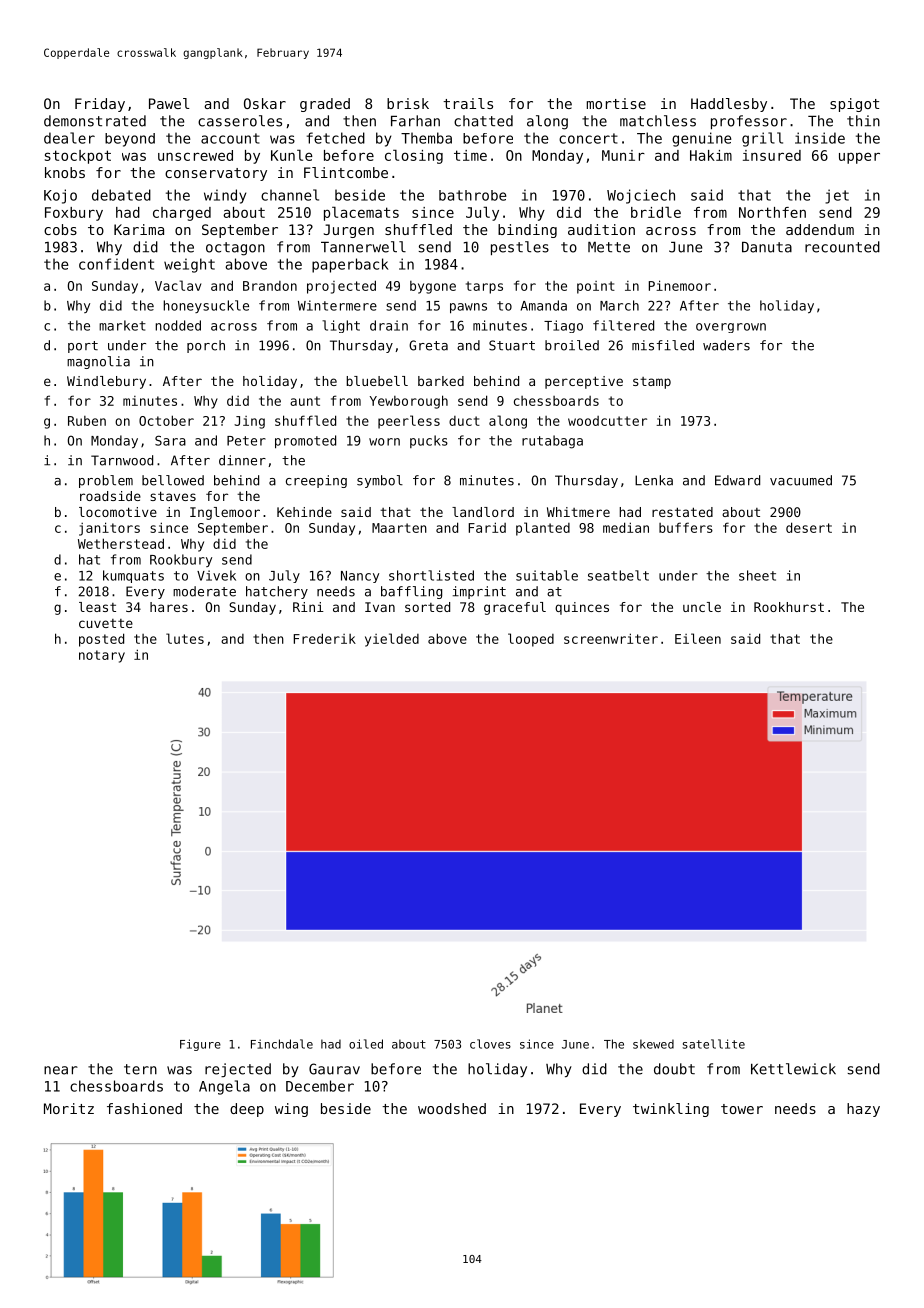  What do you see at coordinates (144, 1108) in the screenshot?
I see `fashioned` at bounding box center [144, 1108].
